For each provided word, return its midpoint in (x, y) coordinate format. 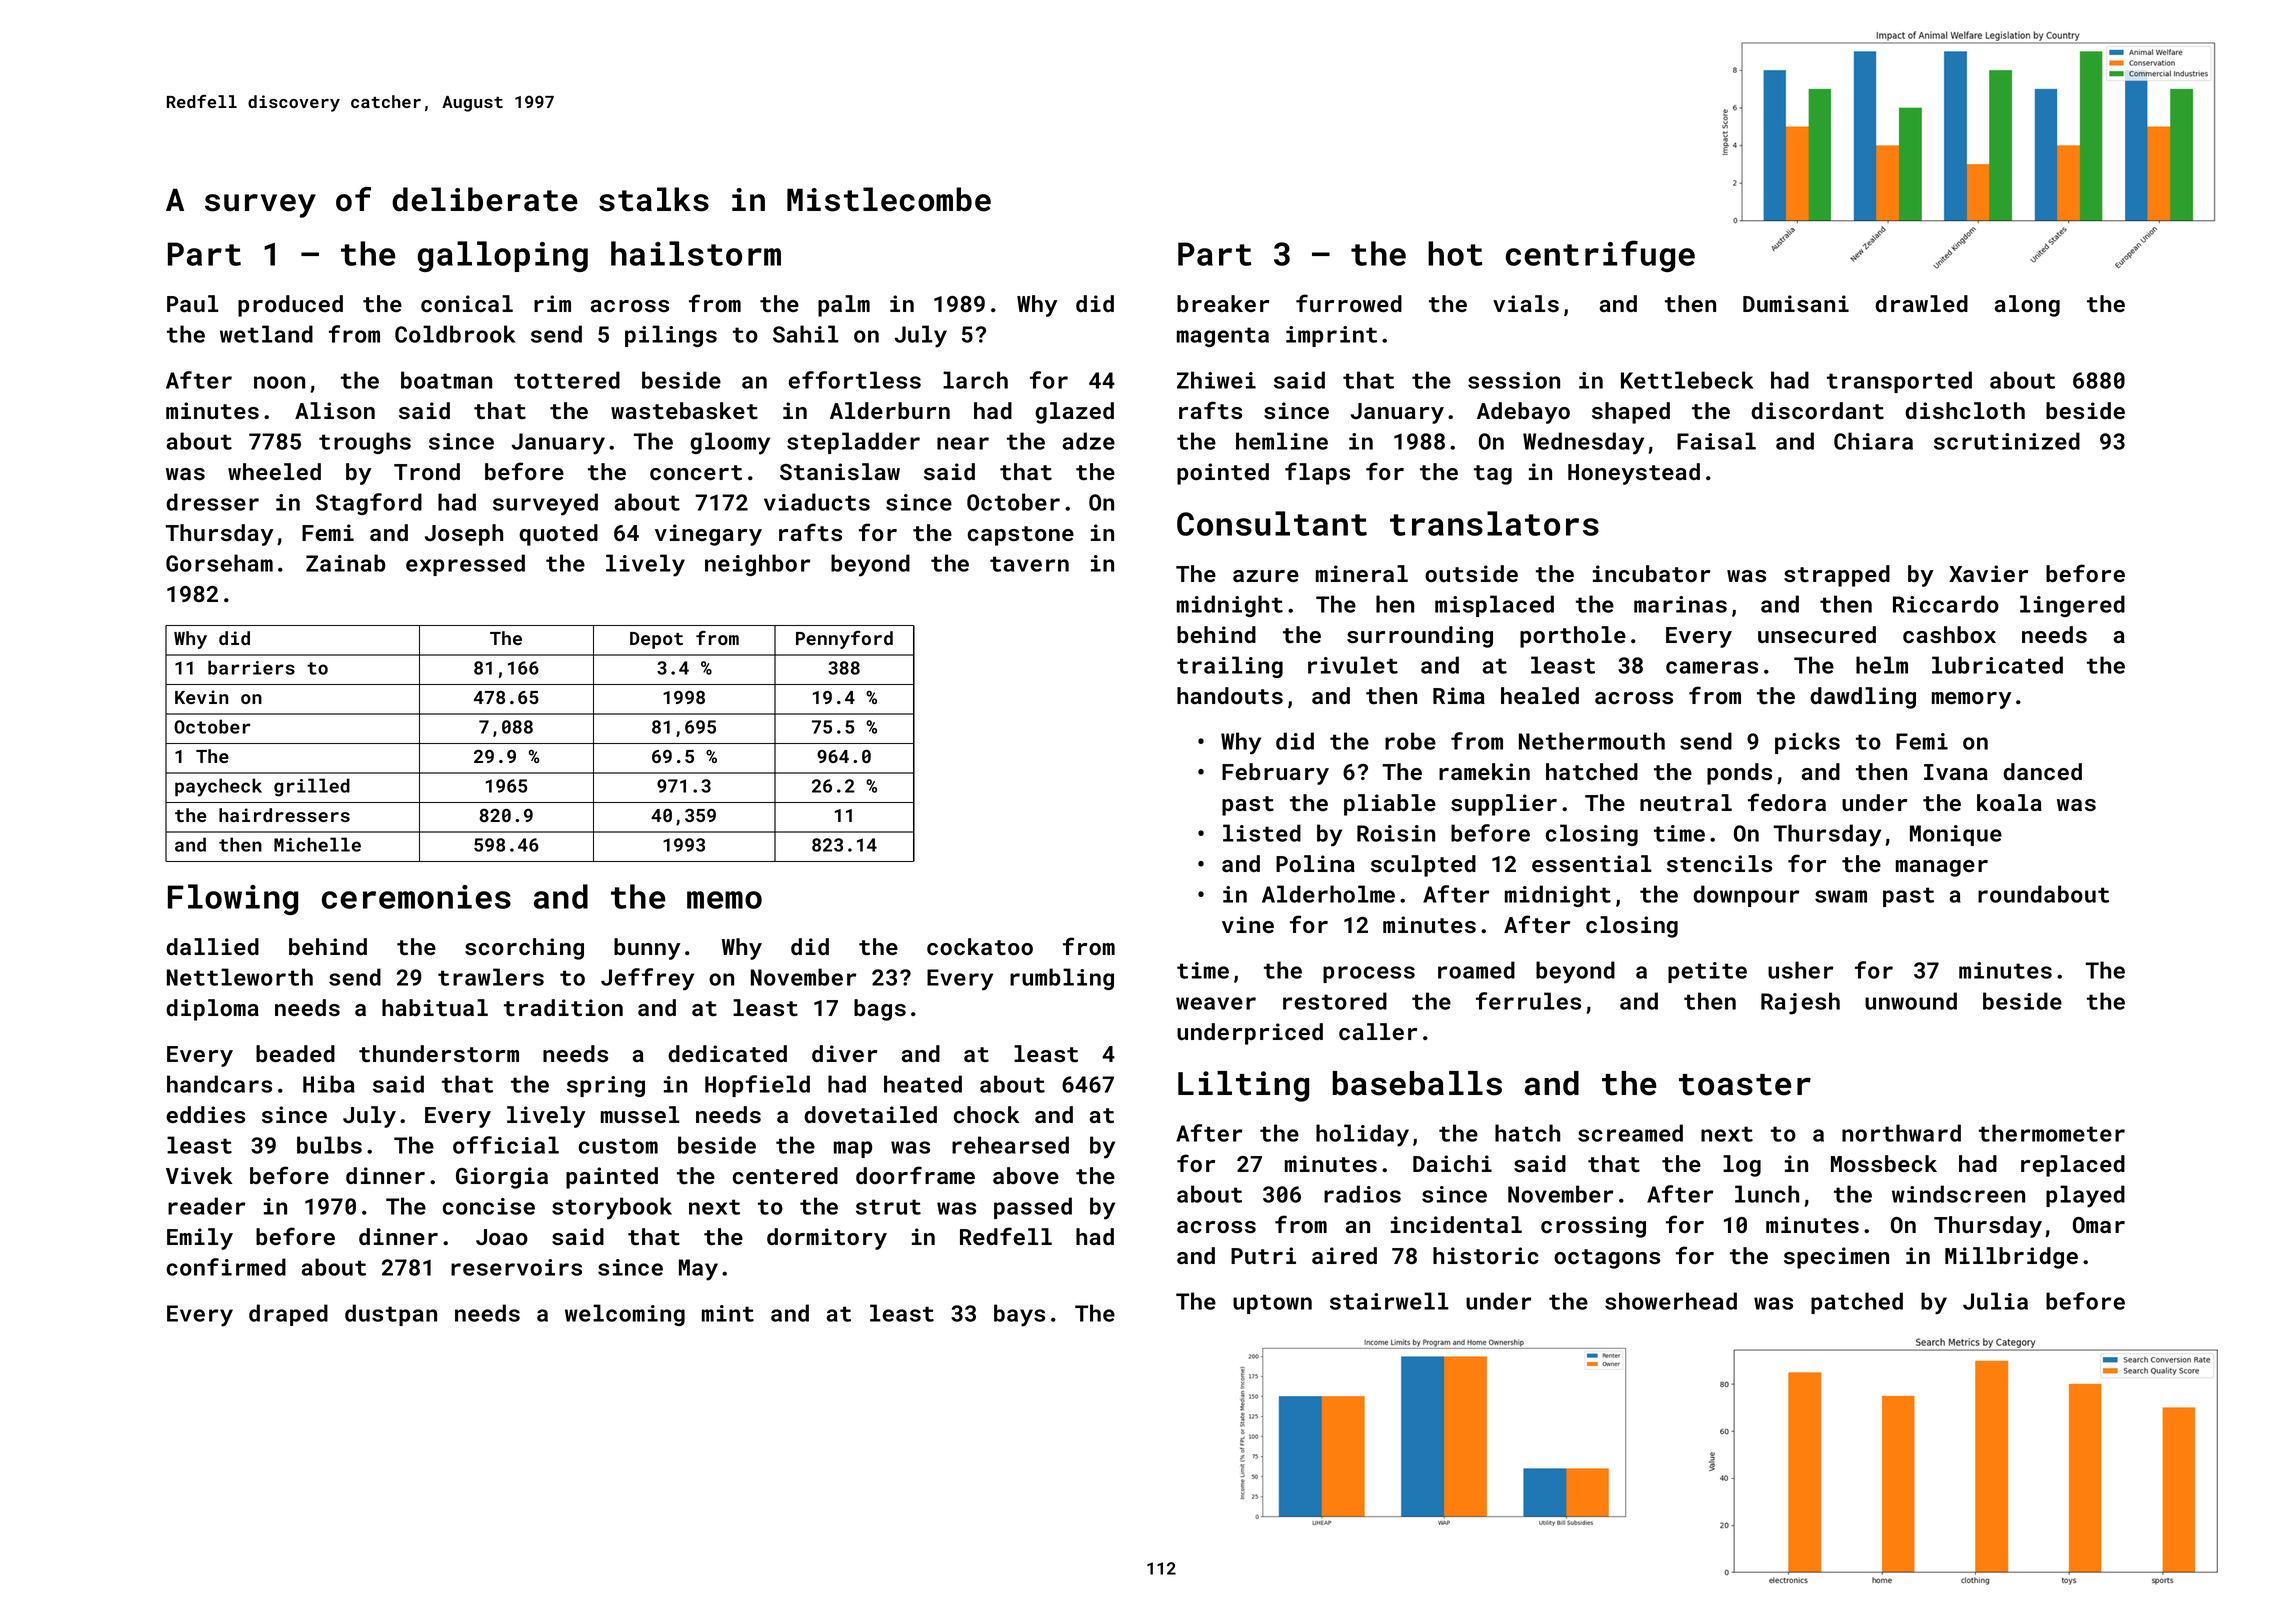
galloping (503, 256)
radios (1362, 1194)
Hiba (329, 1084)
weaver (1216, 1003)
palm (844, 306)
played (2085, 1196)
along (2027, 306)
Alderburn (890, 411)
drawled (1921, 303)
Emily (200, 1239)
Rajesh (1800, 1003)
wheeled (274, 471)
